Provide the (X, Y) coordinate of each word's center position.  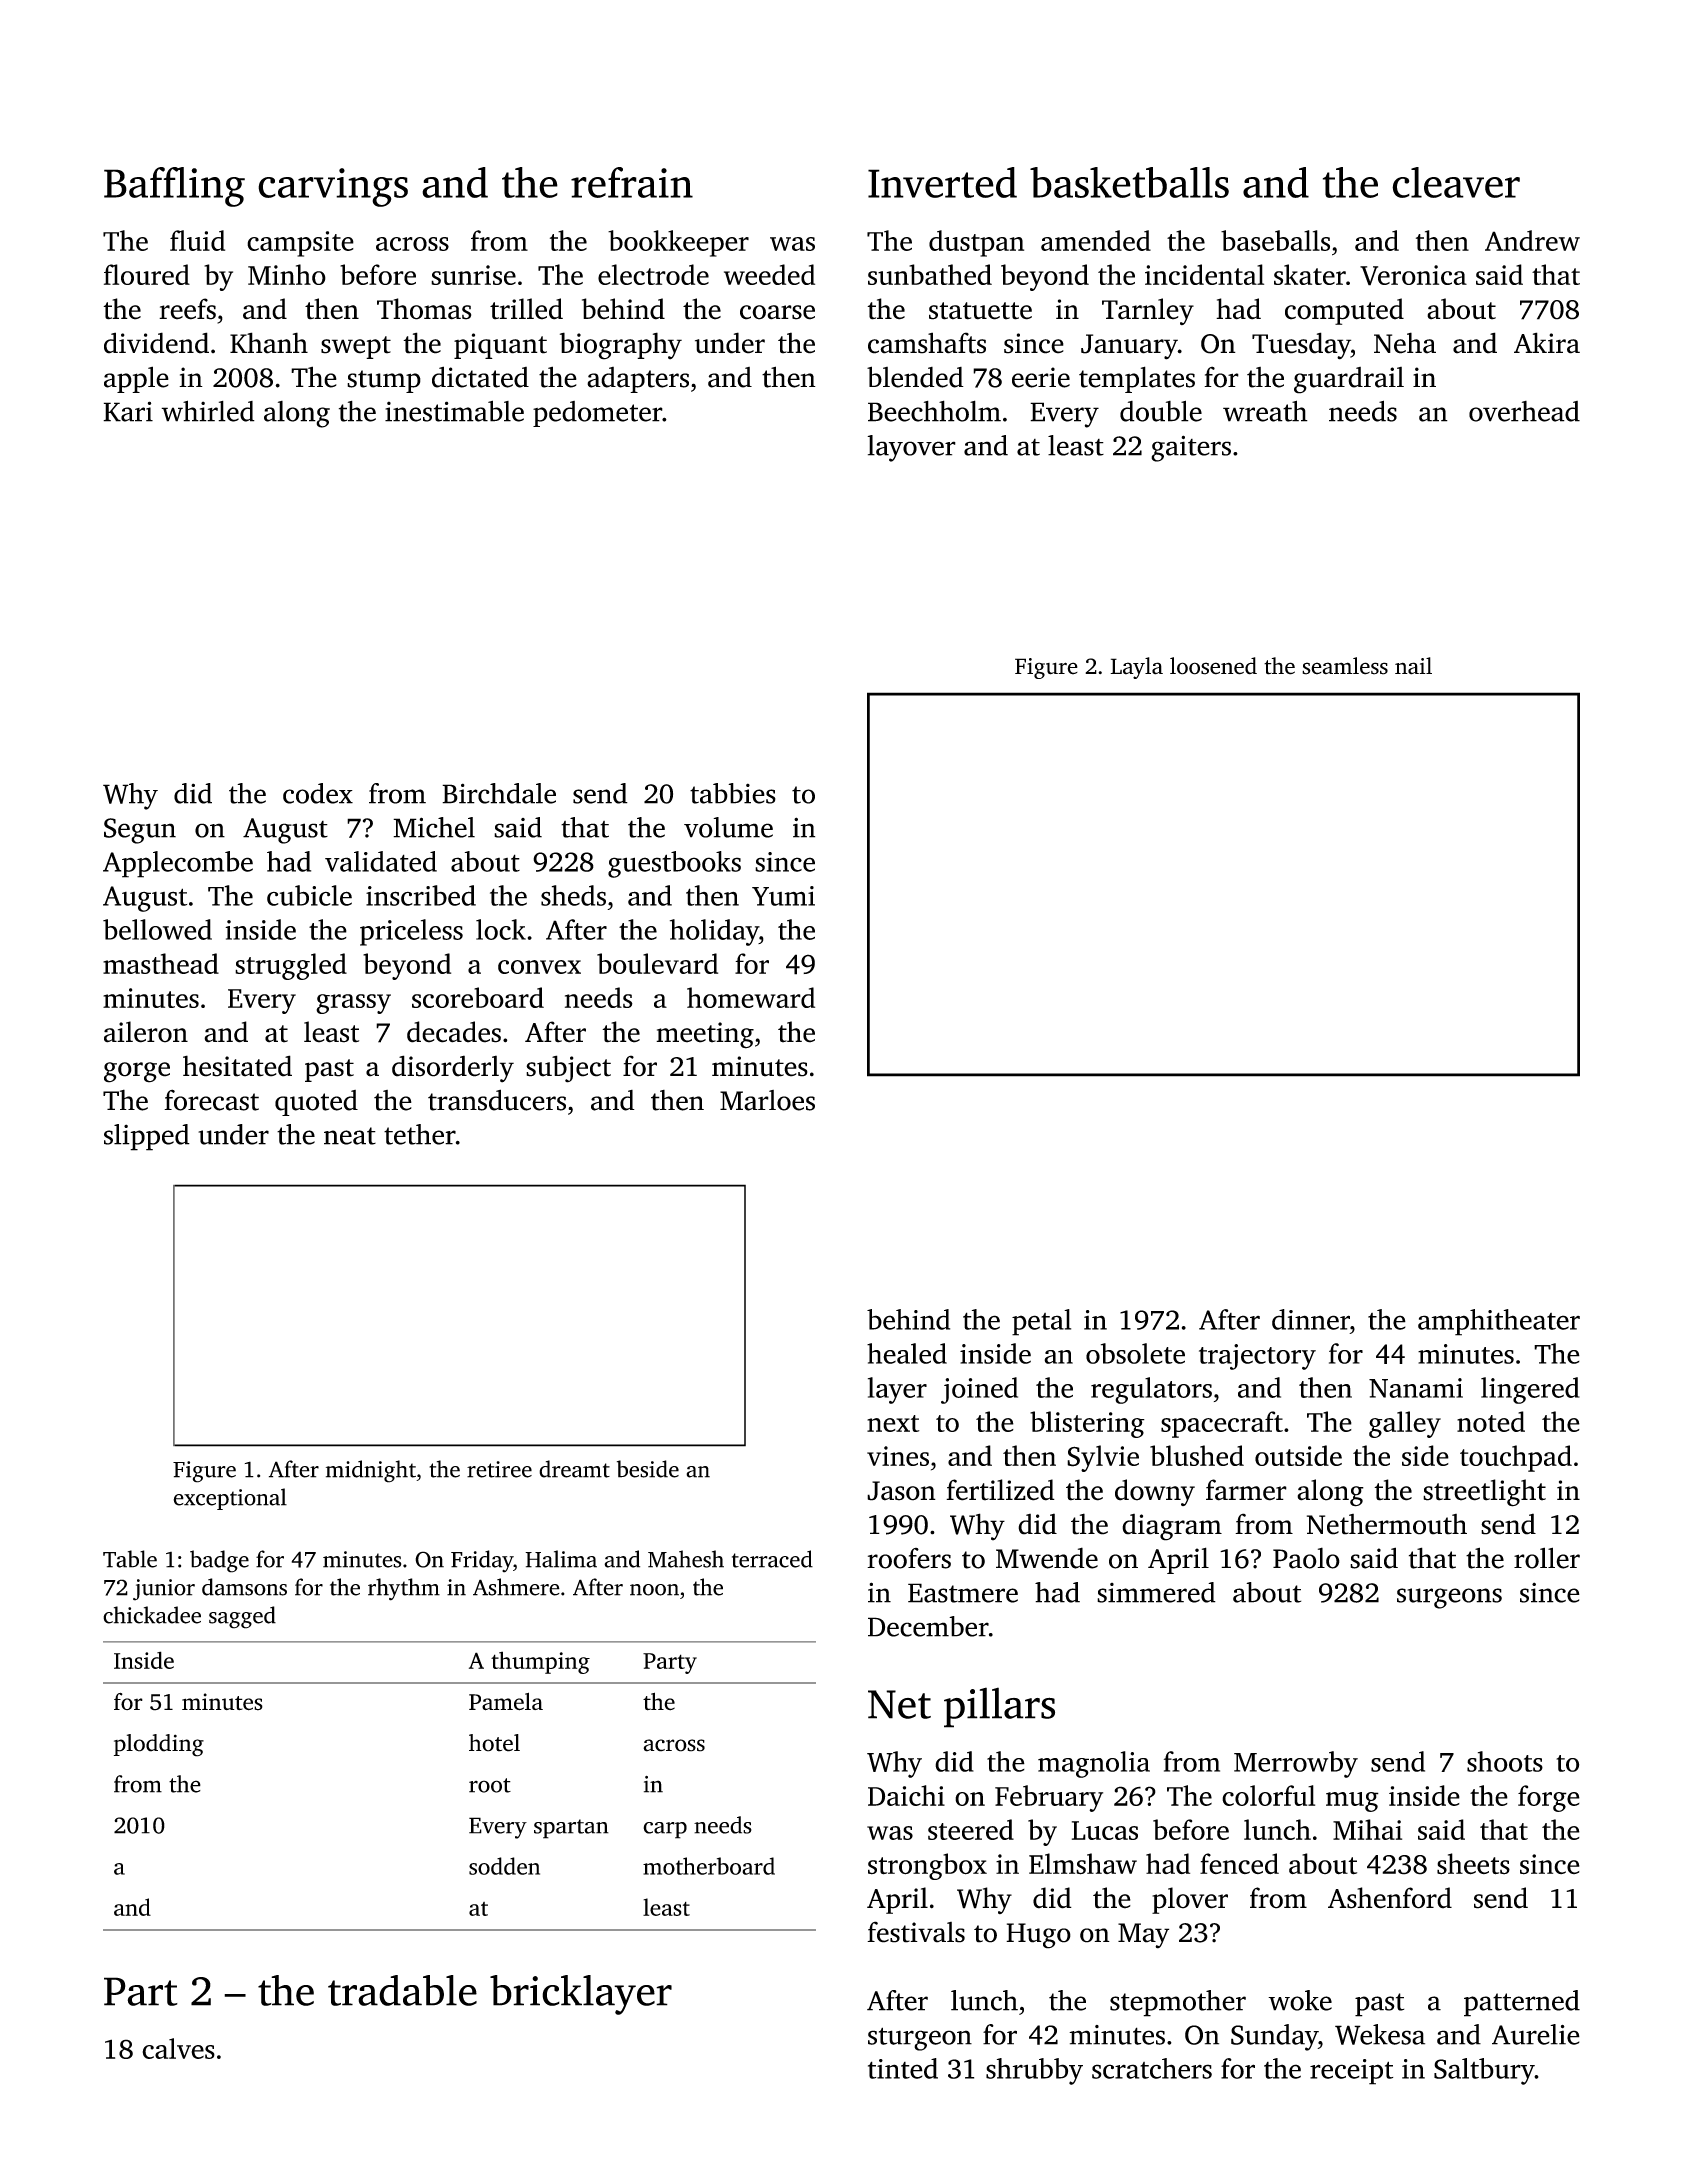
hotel (494, 1743)
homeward (751, 997)
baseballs (1275, 240)
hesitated (237, 1066)
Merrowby (1296, 1764)
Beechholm (934, 411)
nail (1413, 666)
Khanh (269, 343)
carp (665, 1830)
